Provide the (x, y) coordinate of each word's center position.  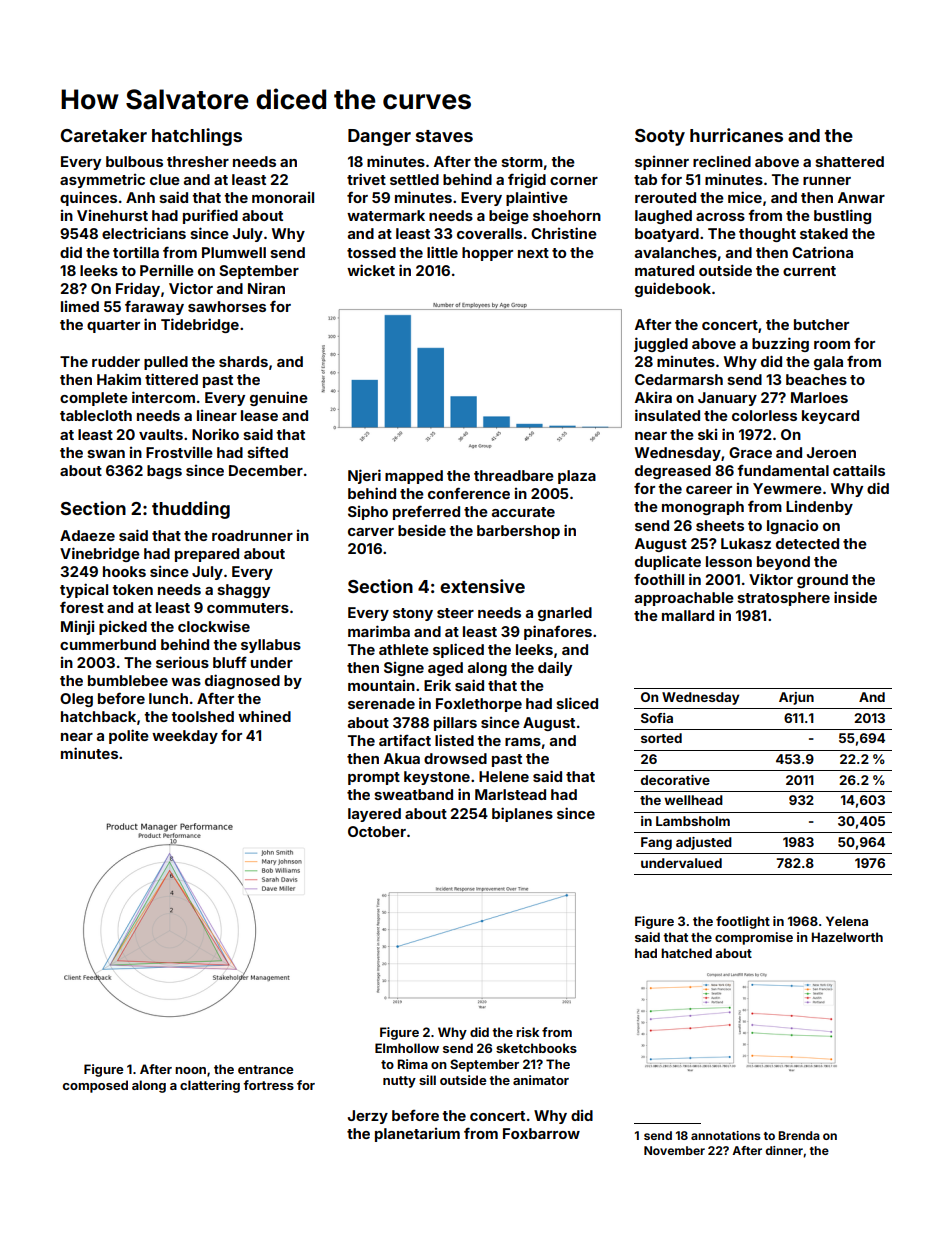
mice (745, 197)
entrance (265, 1069)
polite (129, 736)
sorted (661, 738)
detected (807, 543)
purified (210, 216)
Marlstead (510, 794)
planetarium (417, 1135)
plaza (577, 477)
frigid (527, 180)
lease (259, 415)
